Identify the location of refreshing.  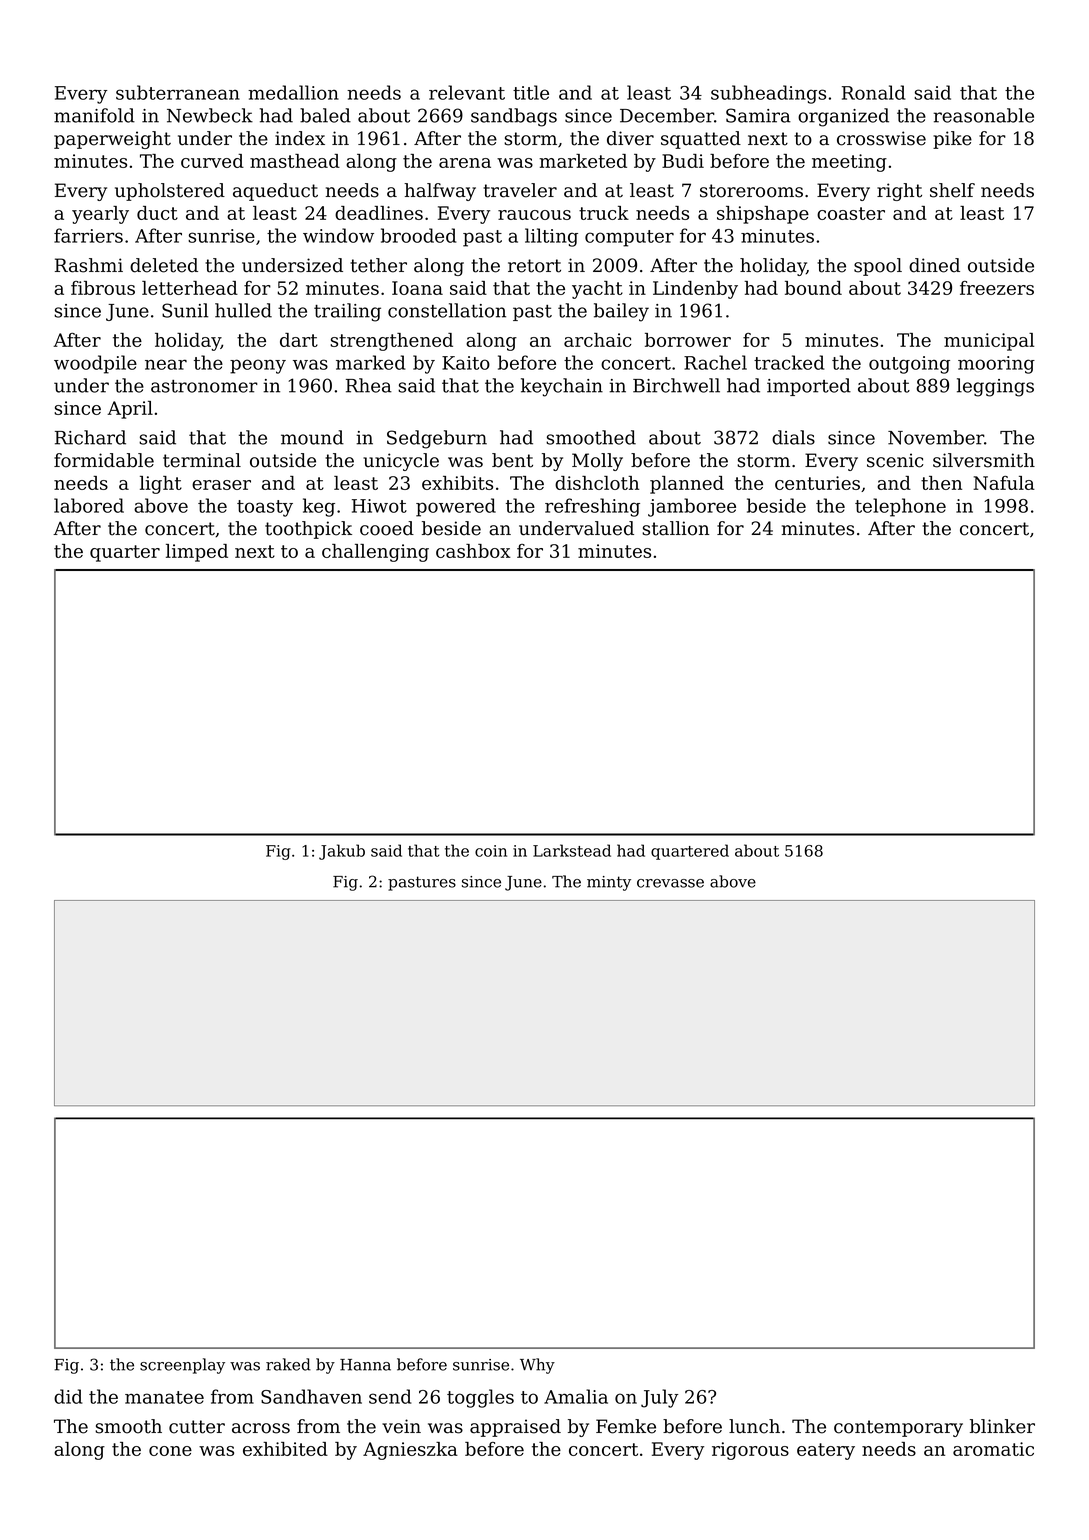
(592, 507).
